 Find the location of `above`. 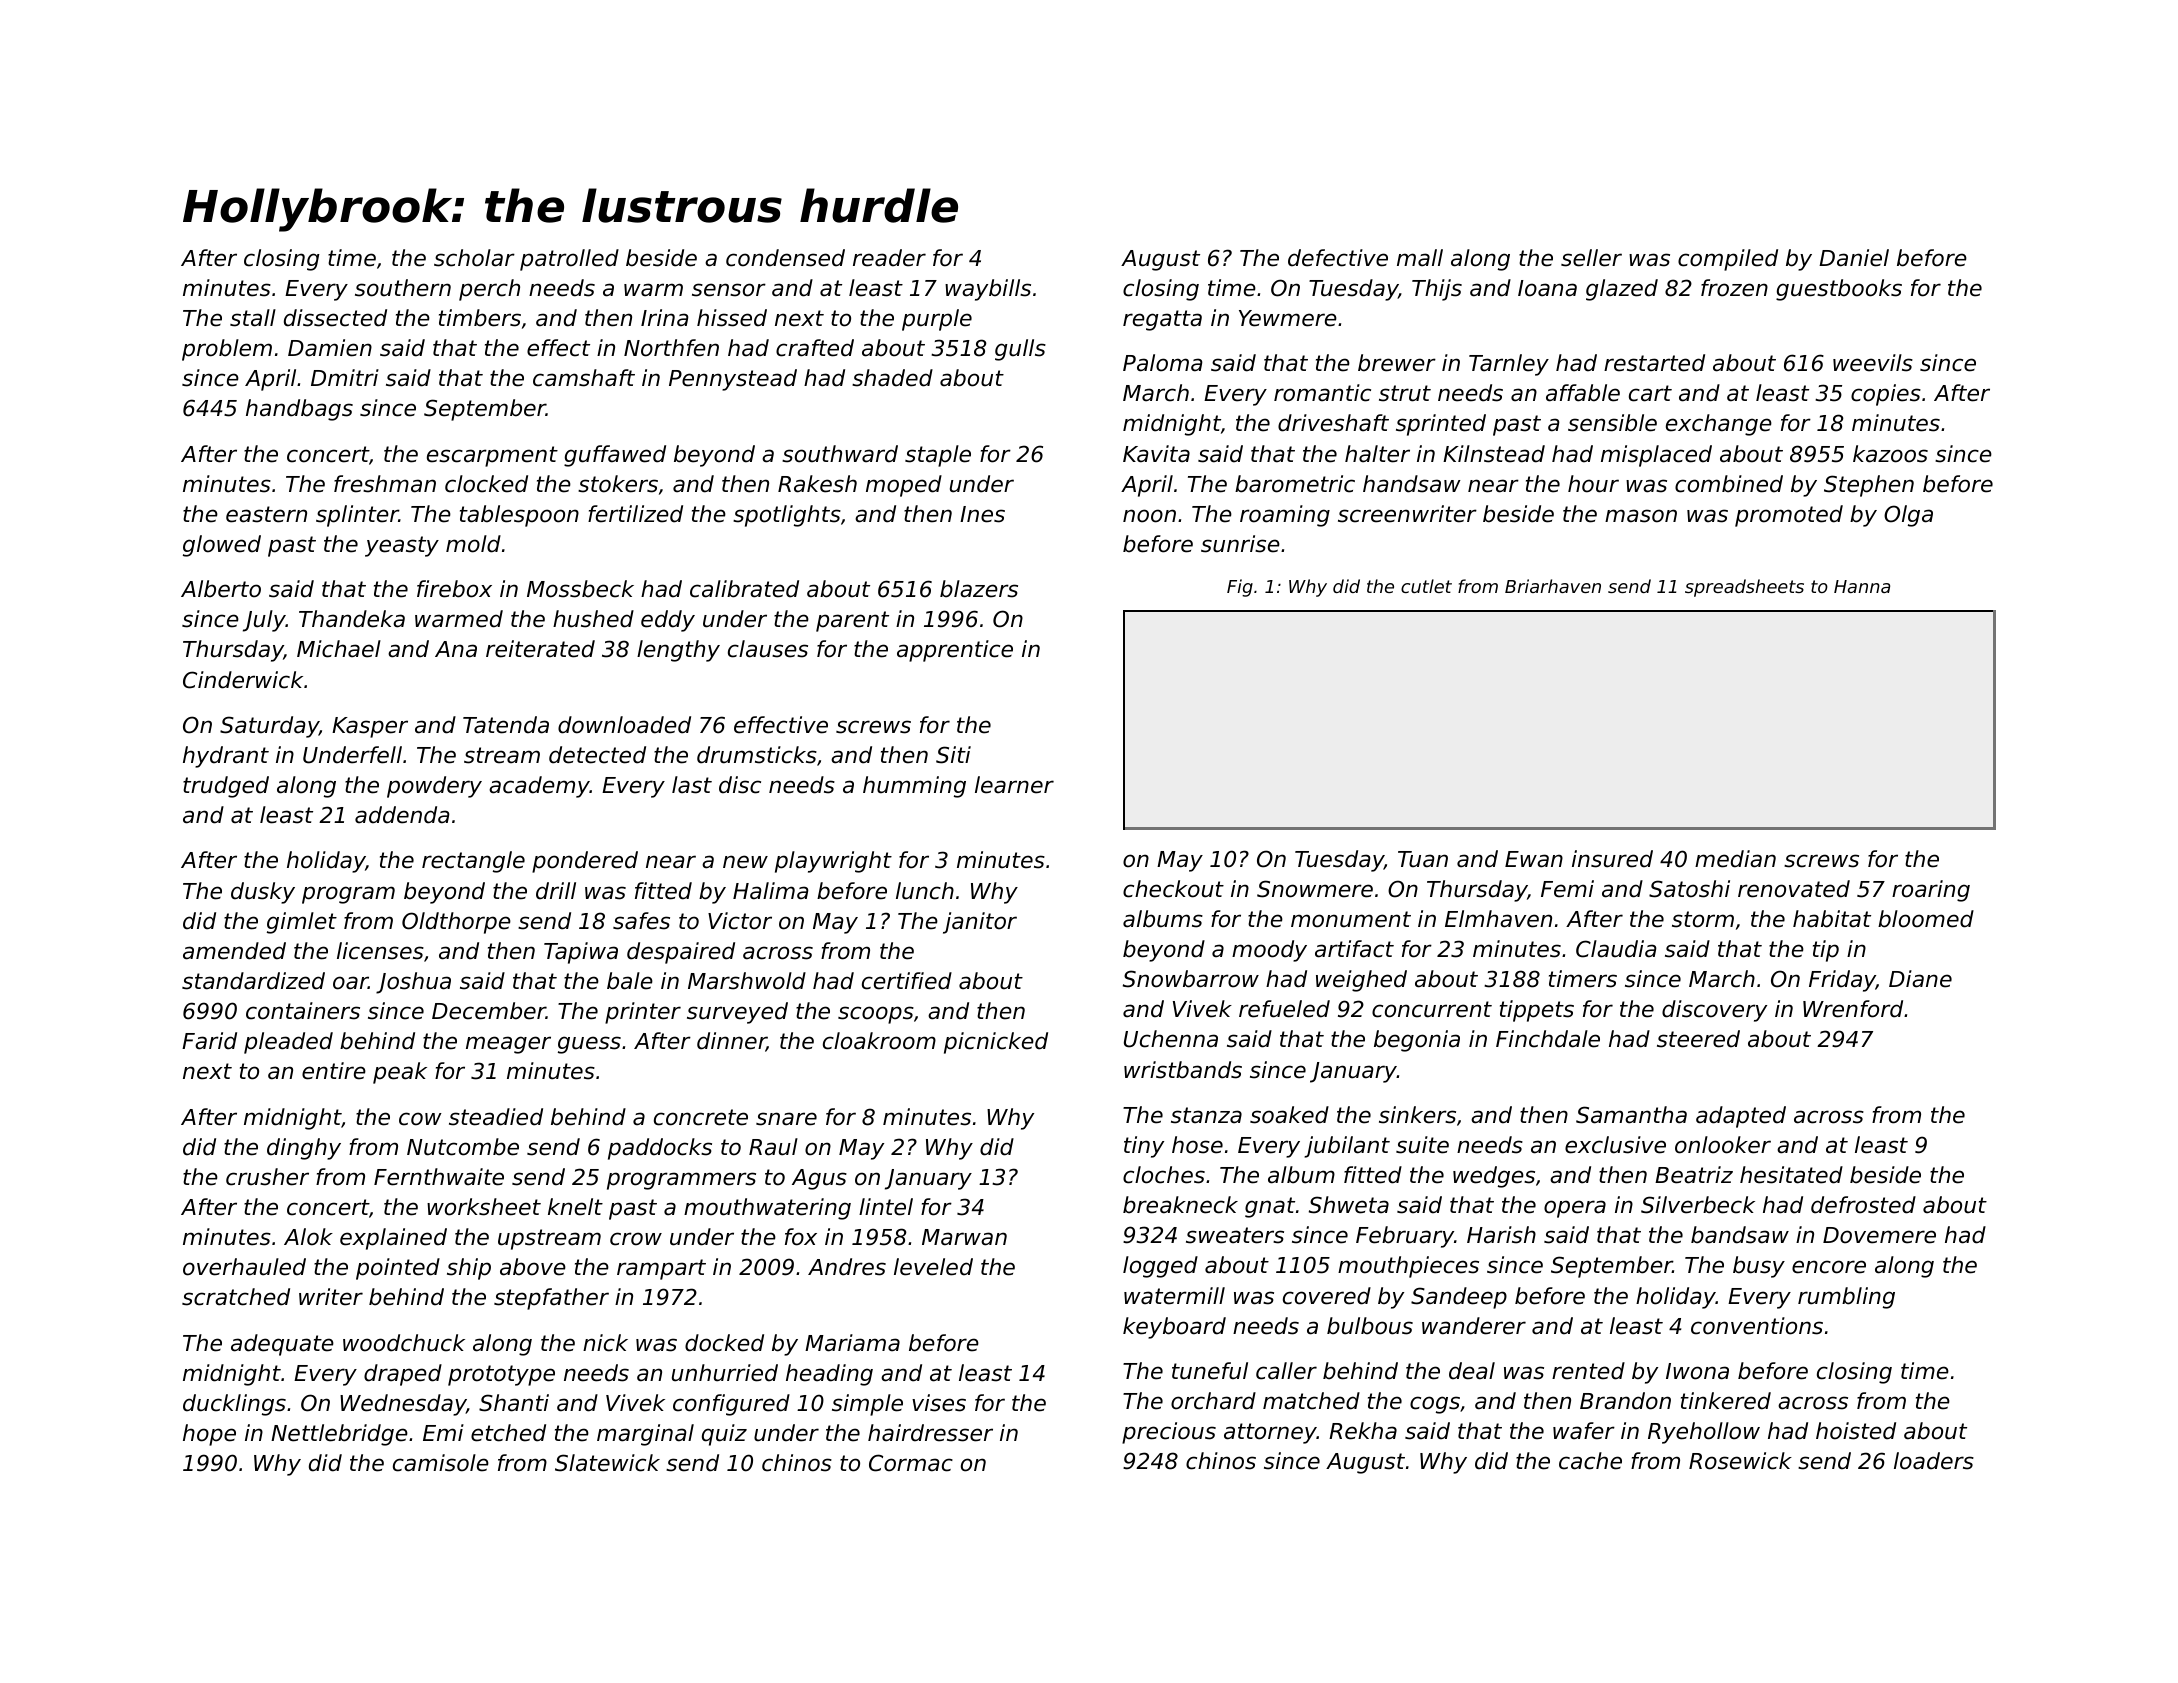

above is located at coordinates (533, 1267).
